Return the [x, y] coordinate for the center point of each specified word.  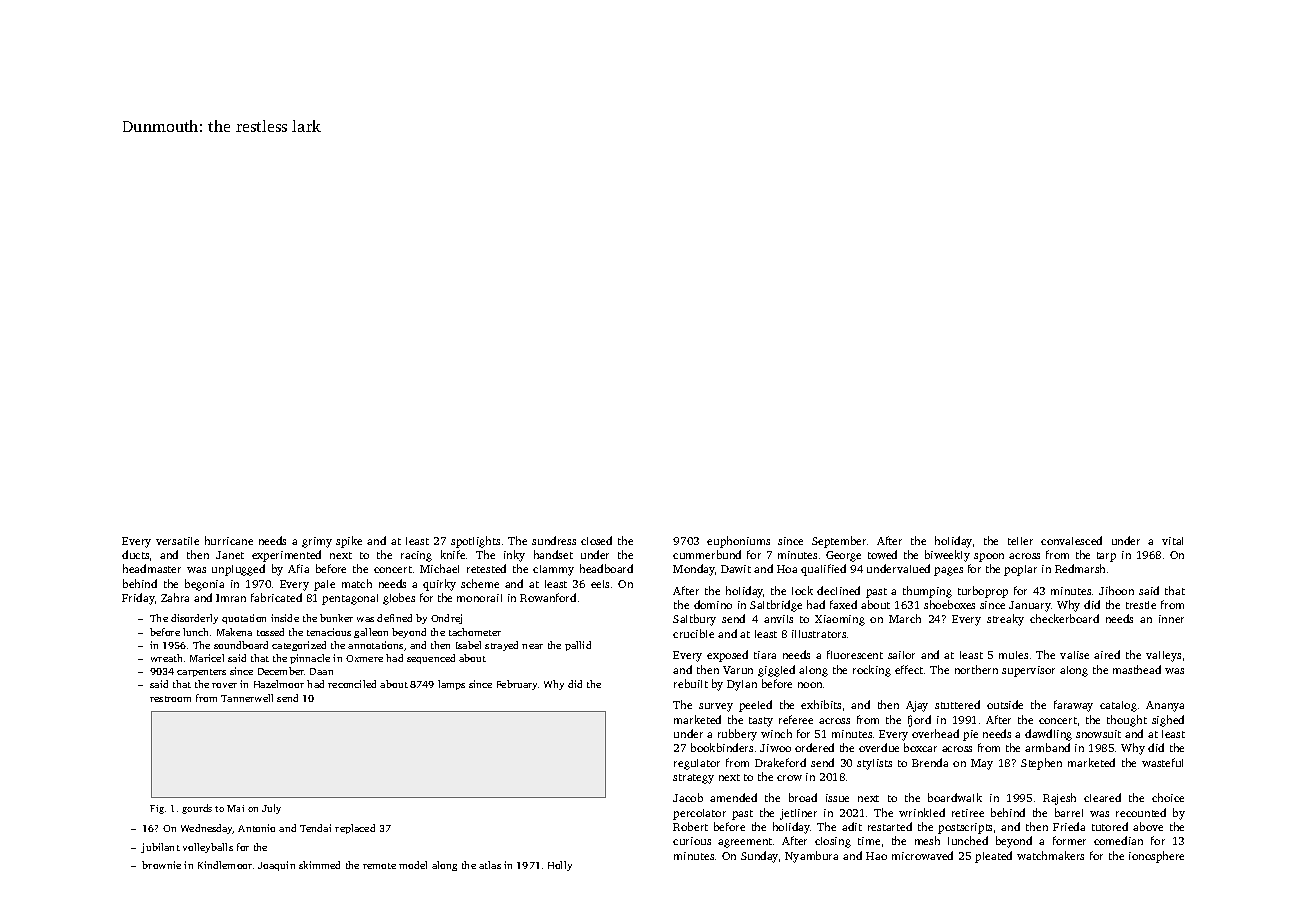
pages [948, 571]
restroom [170, 699]
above [1148, 826]
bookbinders [722, 747]
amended [733, 797]
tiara [765, 655]
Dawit [736, 569]
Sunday [759, 857]
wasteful [1162, 762]
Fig [157, 809]
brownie [161, 865]
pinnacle [310, 659]
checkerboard [1064, 618]
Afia [298, 568]
